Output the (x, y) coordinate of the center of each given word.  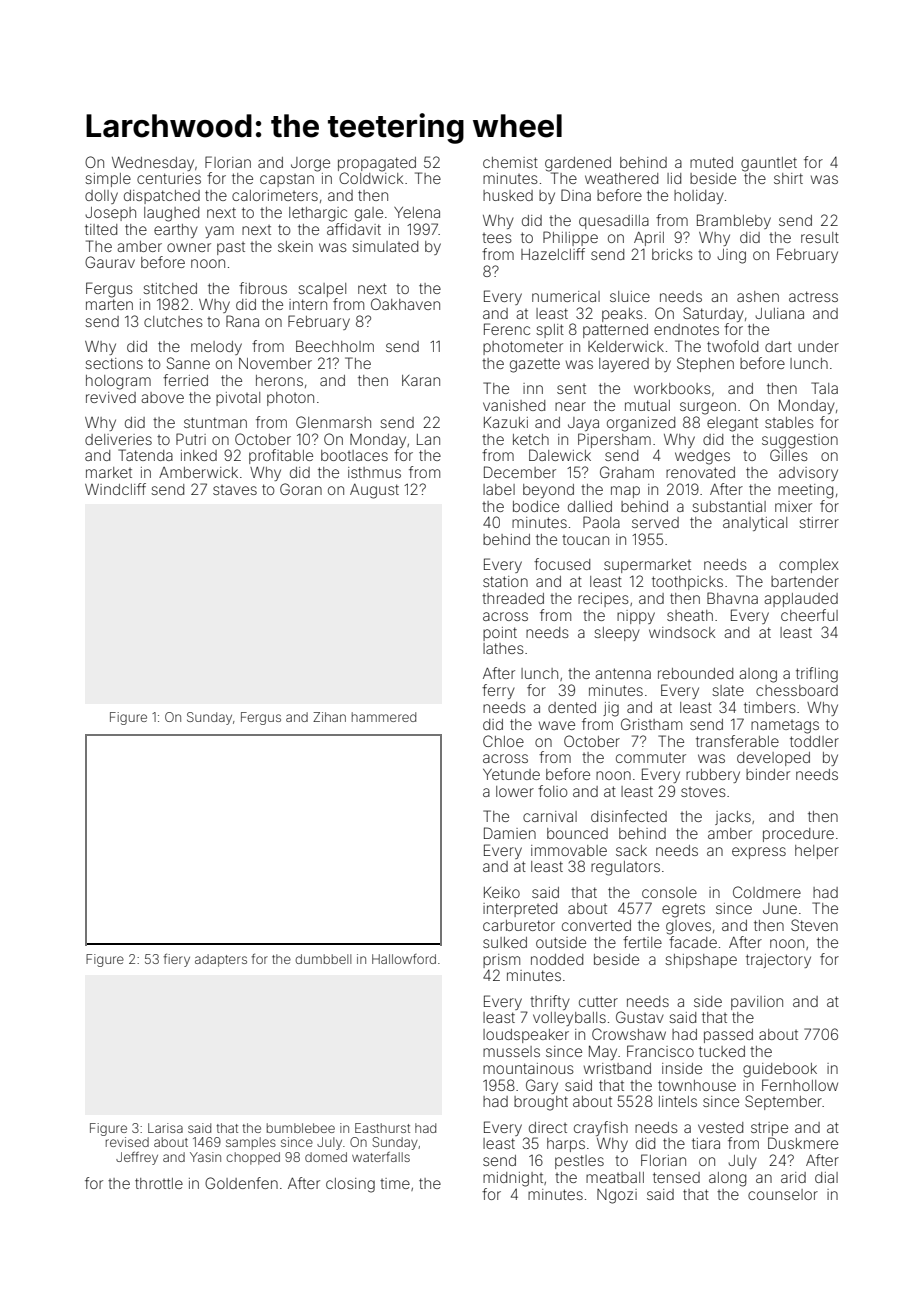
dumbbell (323, 959)
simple (108, 180)
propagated (377, 164)
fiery (177, 960)
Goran (301, 489)
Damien (510, 833)
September (783, 1102)
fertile (642, 942)
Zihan (329, 717)
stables (789, 422)
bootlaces (354, 455)
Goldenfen (241, 1183)
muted (711, 162)
